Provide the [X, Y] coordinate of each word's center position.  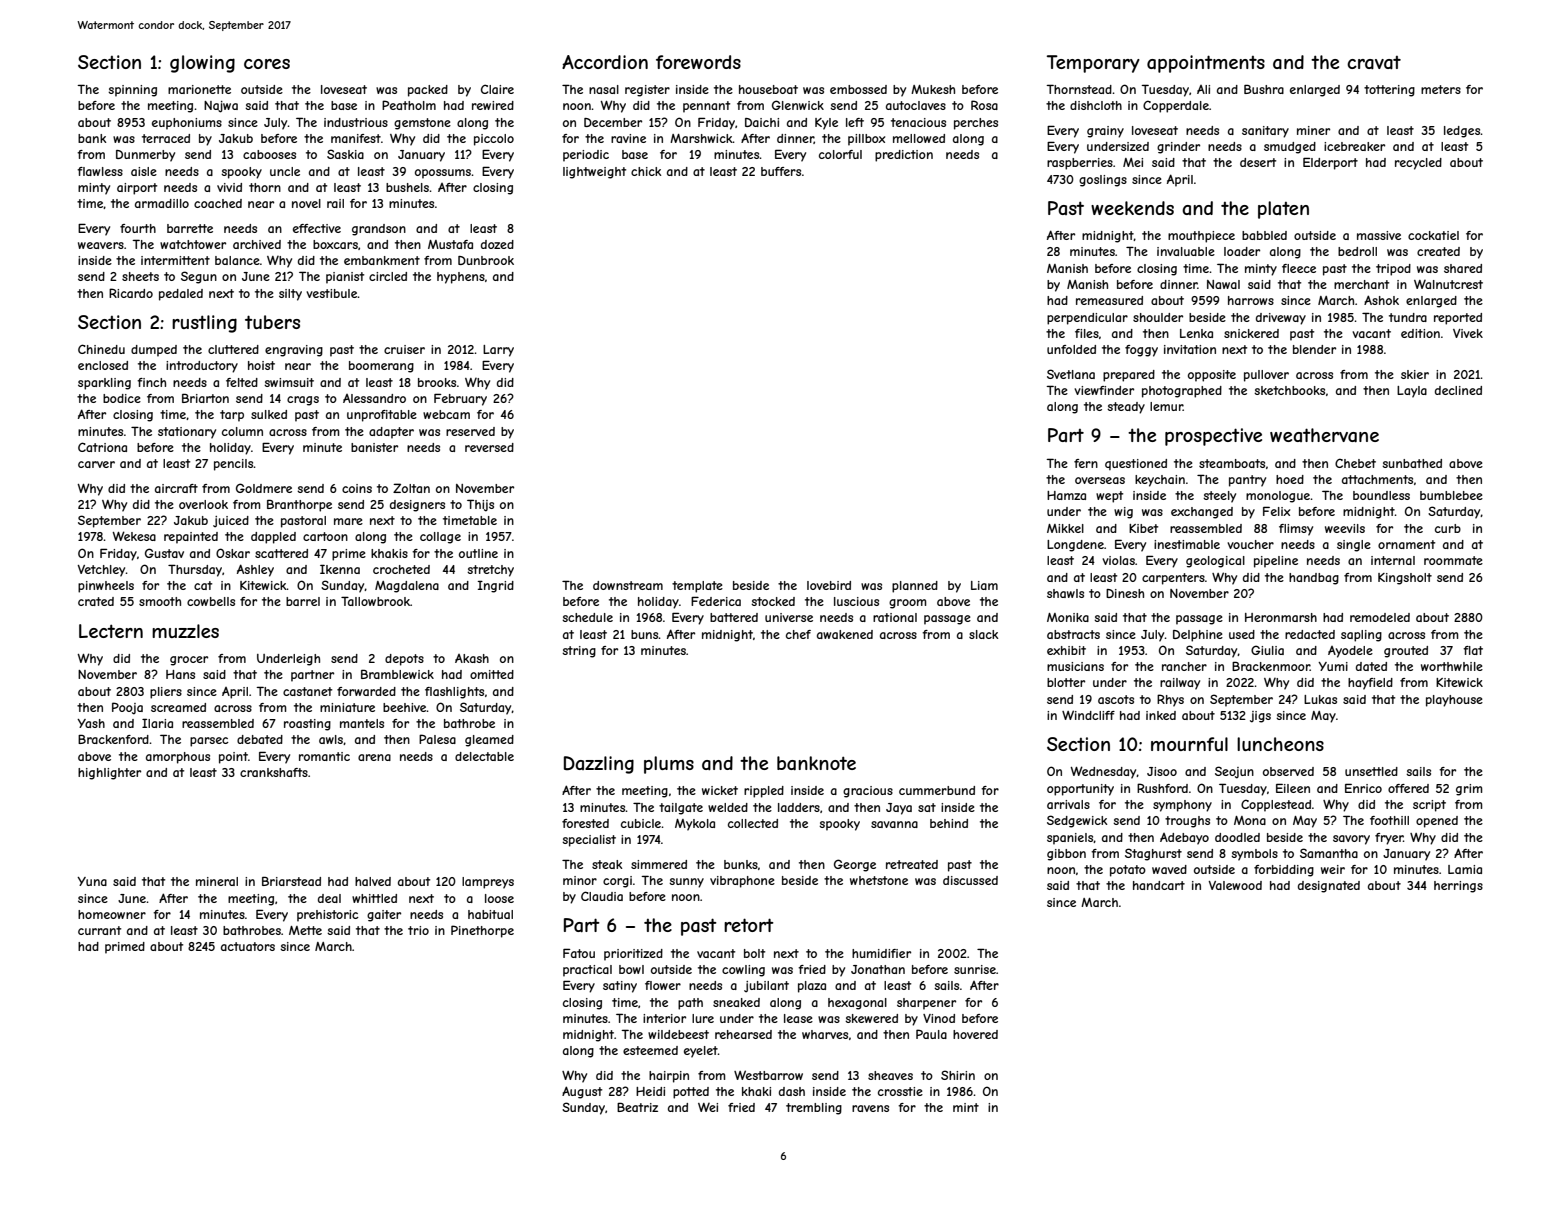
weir [1333, 869]
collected [753, 823]
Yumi [1333, 666]
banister [374, 447]
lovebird [829, 585]
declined [1458, 390]
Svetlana [1071, 374]
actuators [248, 946]
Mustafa [450, 244]
